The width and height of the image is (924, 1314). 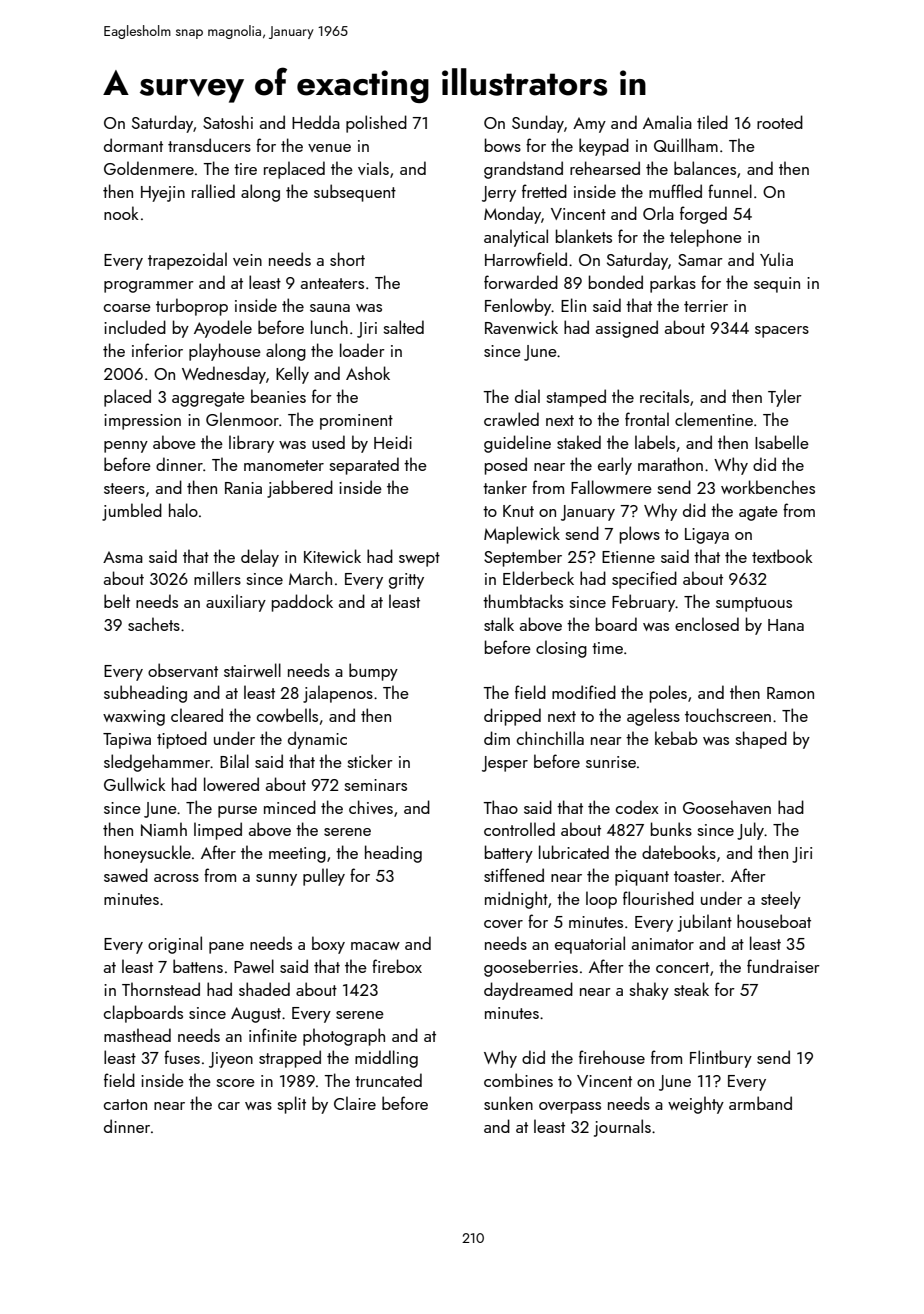 What do you see at coordinates (782, 442) in the image?
I see `Isabelle` at bounding box center [782, 442].
